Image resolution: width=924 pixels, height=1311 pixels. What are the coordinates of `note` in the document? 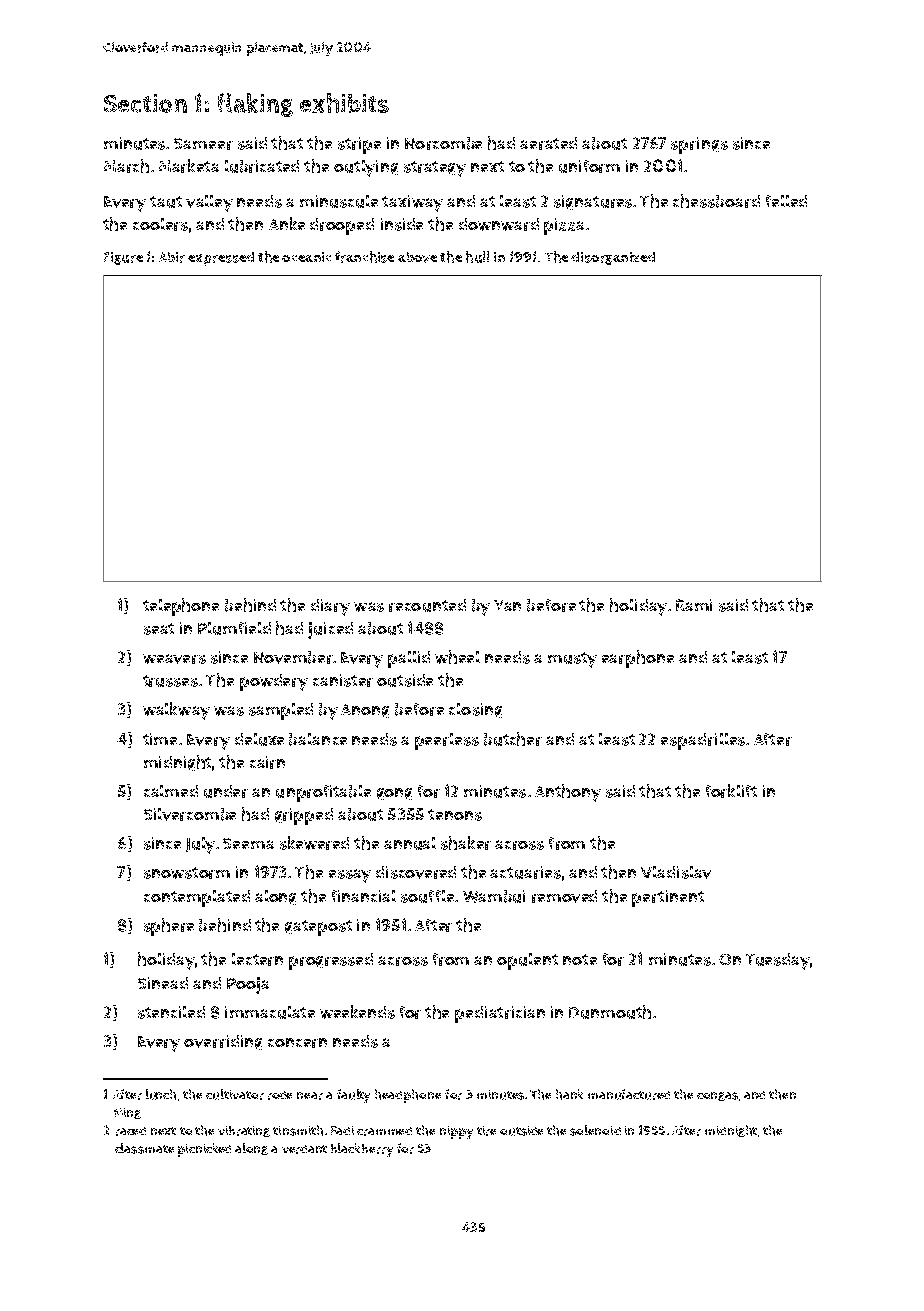 It's located at (580, 959).
